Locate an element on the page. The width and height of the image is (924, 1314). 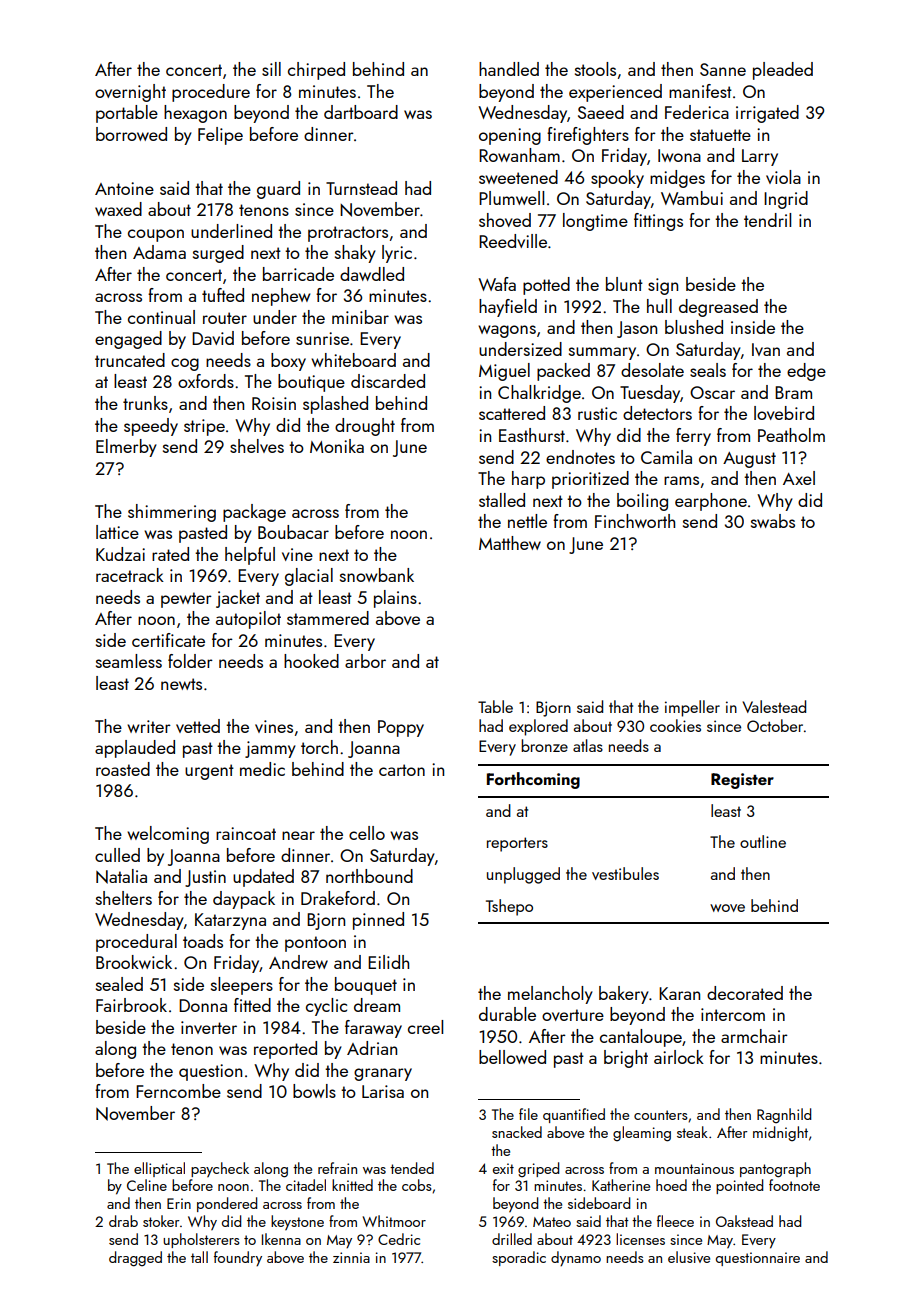
Adrian is located at coordinates (372, 1048).
